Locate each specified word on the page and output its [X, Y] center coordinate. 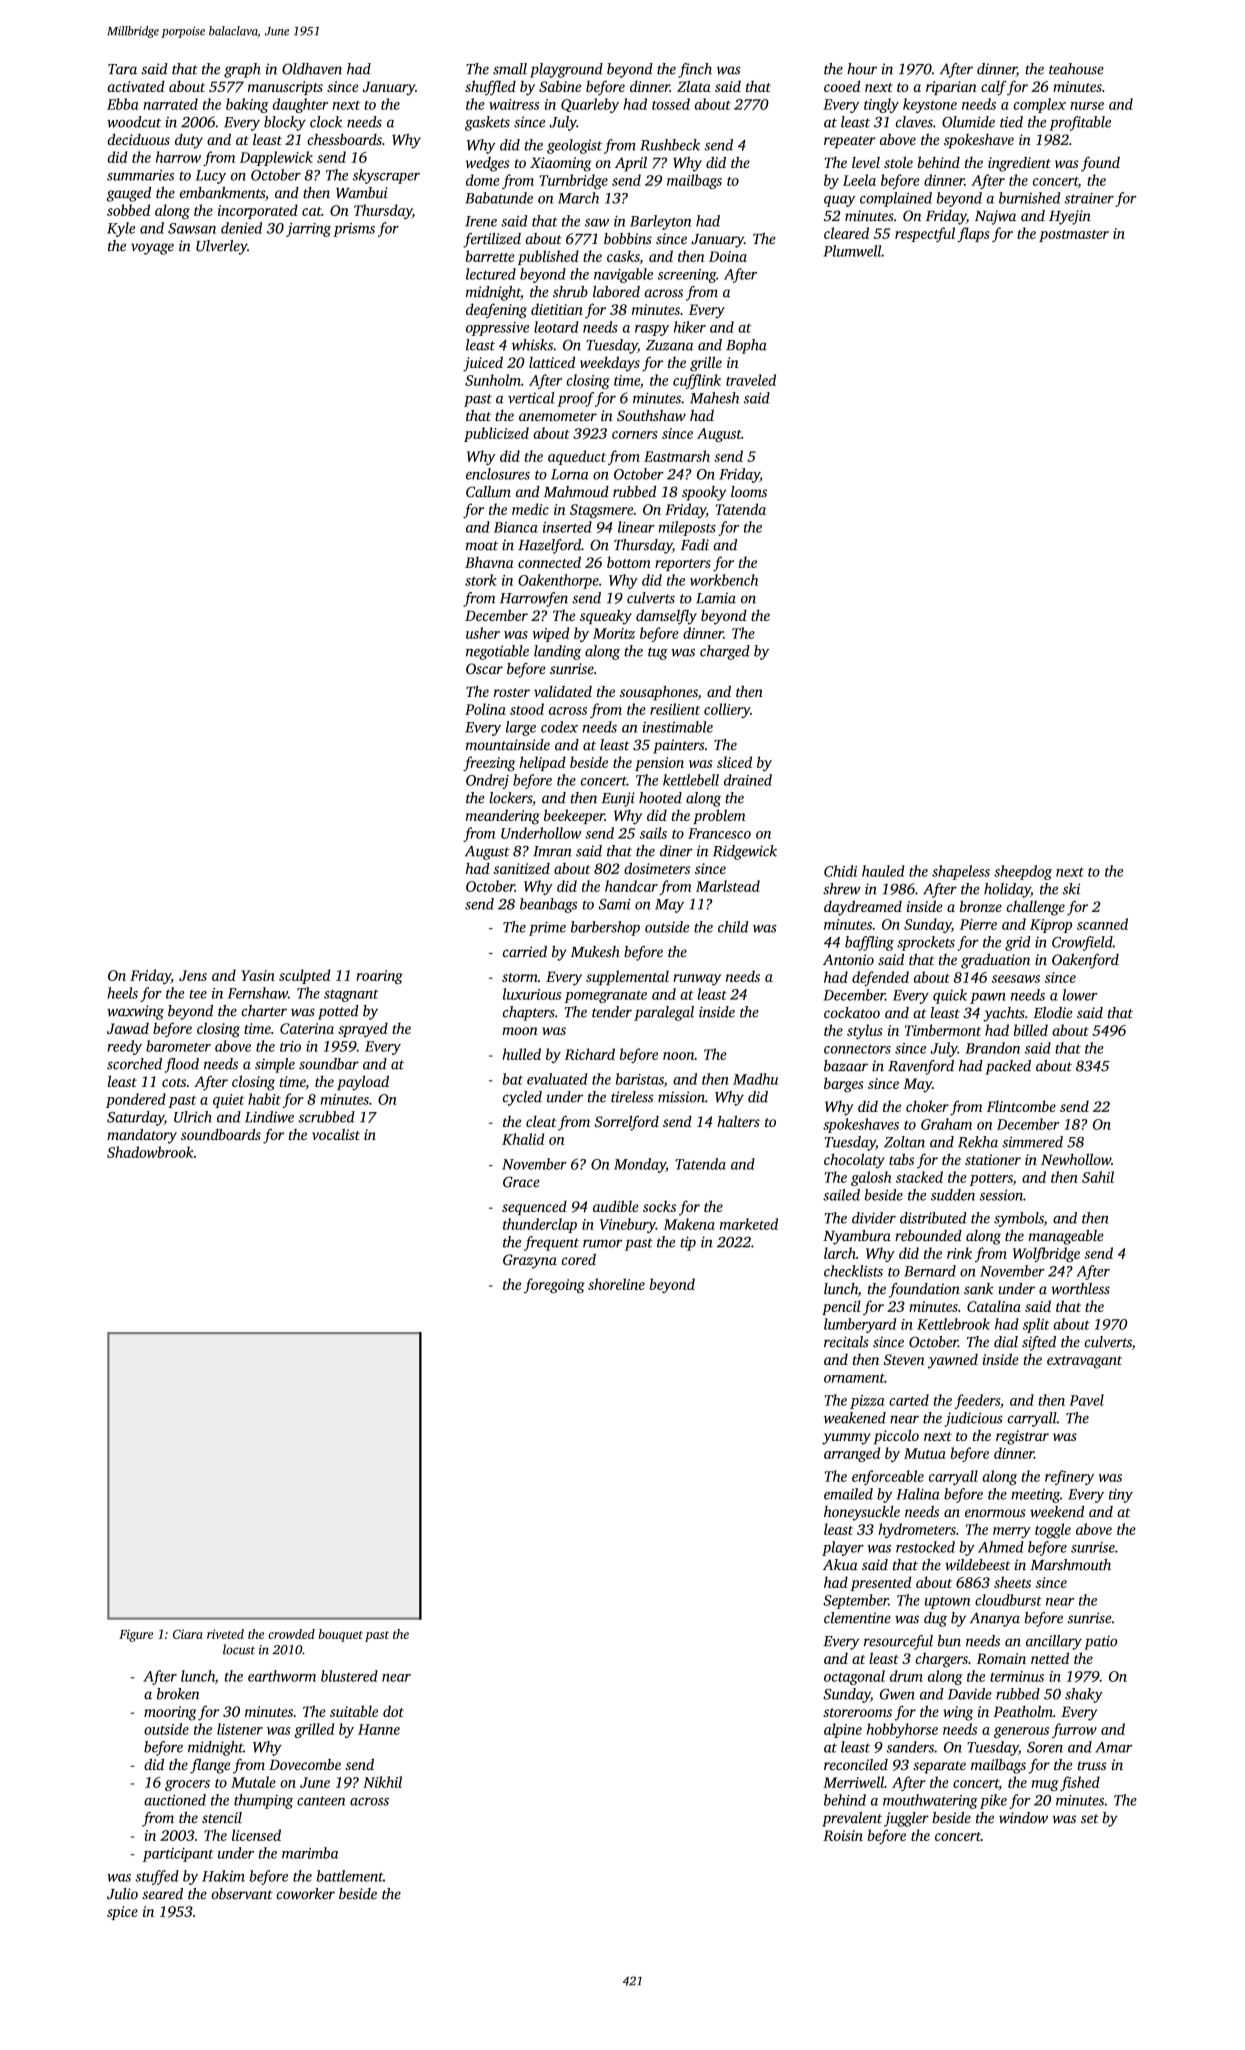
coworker [305, 1894]
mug [1044, 1785]
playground [566, 70]
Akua [840, 1565]
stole [898, 162]
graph [242, 70]
